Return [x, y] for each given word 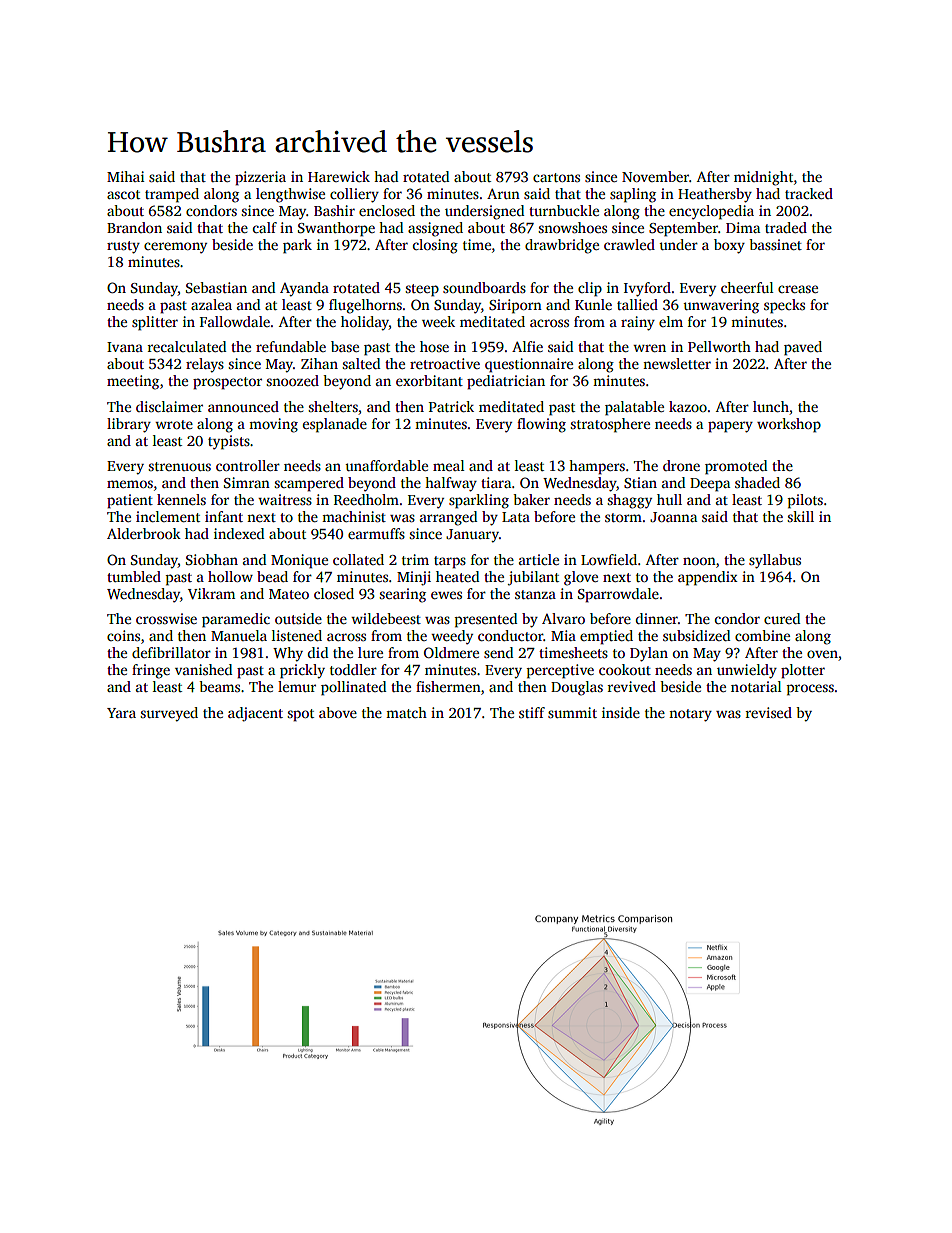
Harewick [339, 176]
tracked [809, 193]
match [406, 712]
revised [769, 712]
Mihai [125, 176]
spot [300, 715]
